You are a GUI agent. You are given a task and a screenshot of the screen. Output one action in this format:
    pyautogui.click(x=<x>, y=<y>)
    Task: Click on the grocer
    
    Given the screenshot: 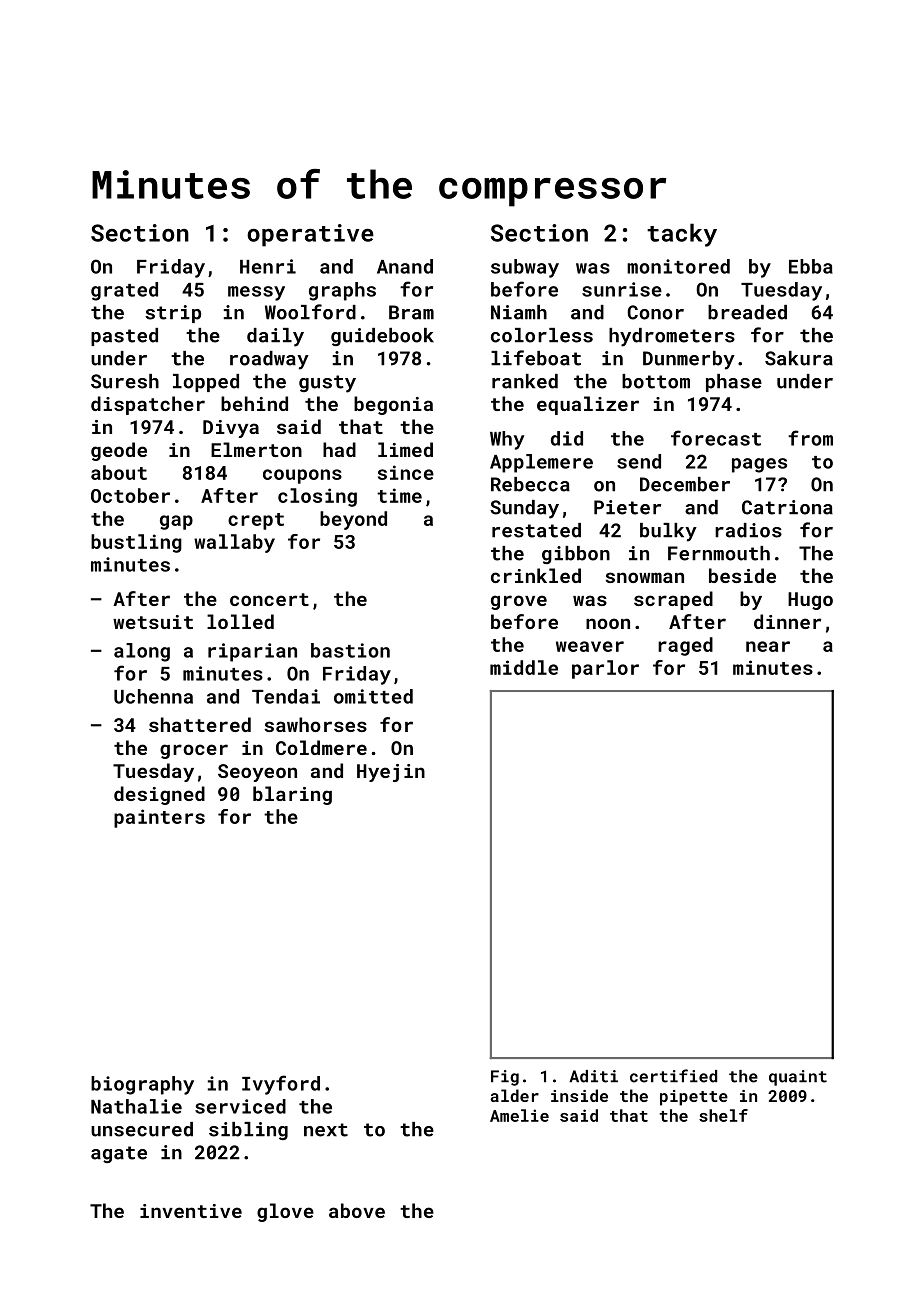 What is the action you would take?
    pyautogui.click(x=194, y=751)
